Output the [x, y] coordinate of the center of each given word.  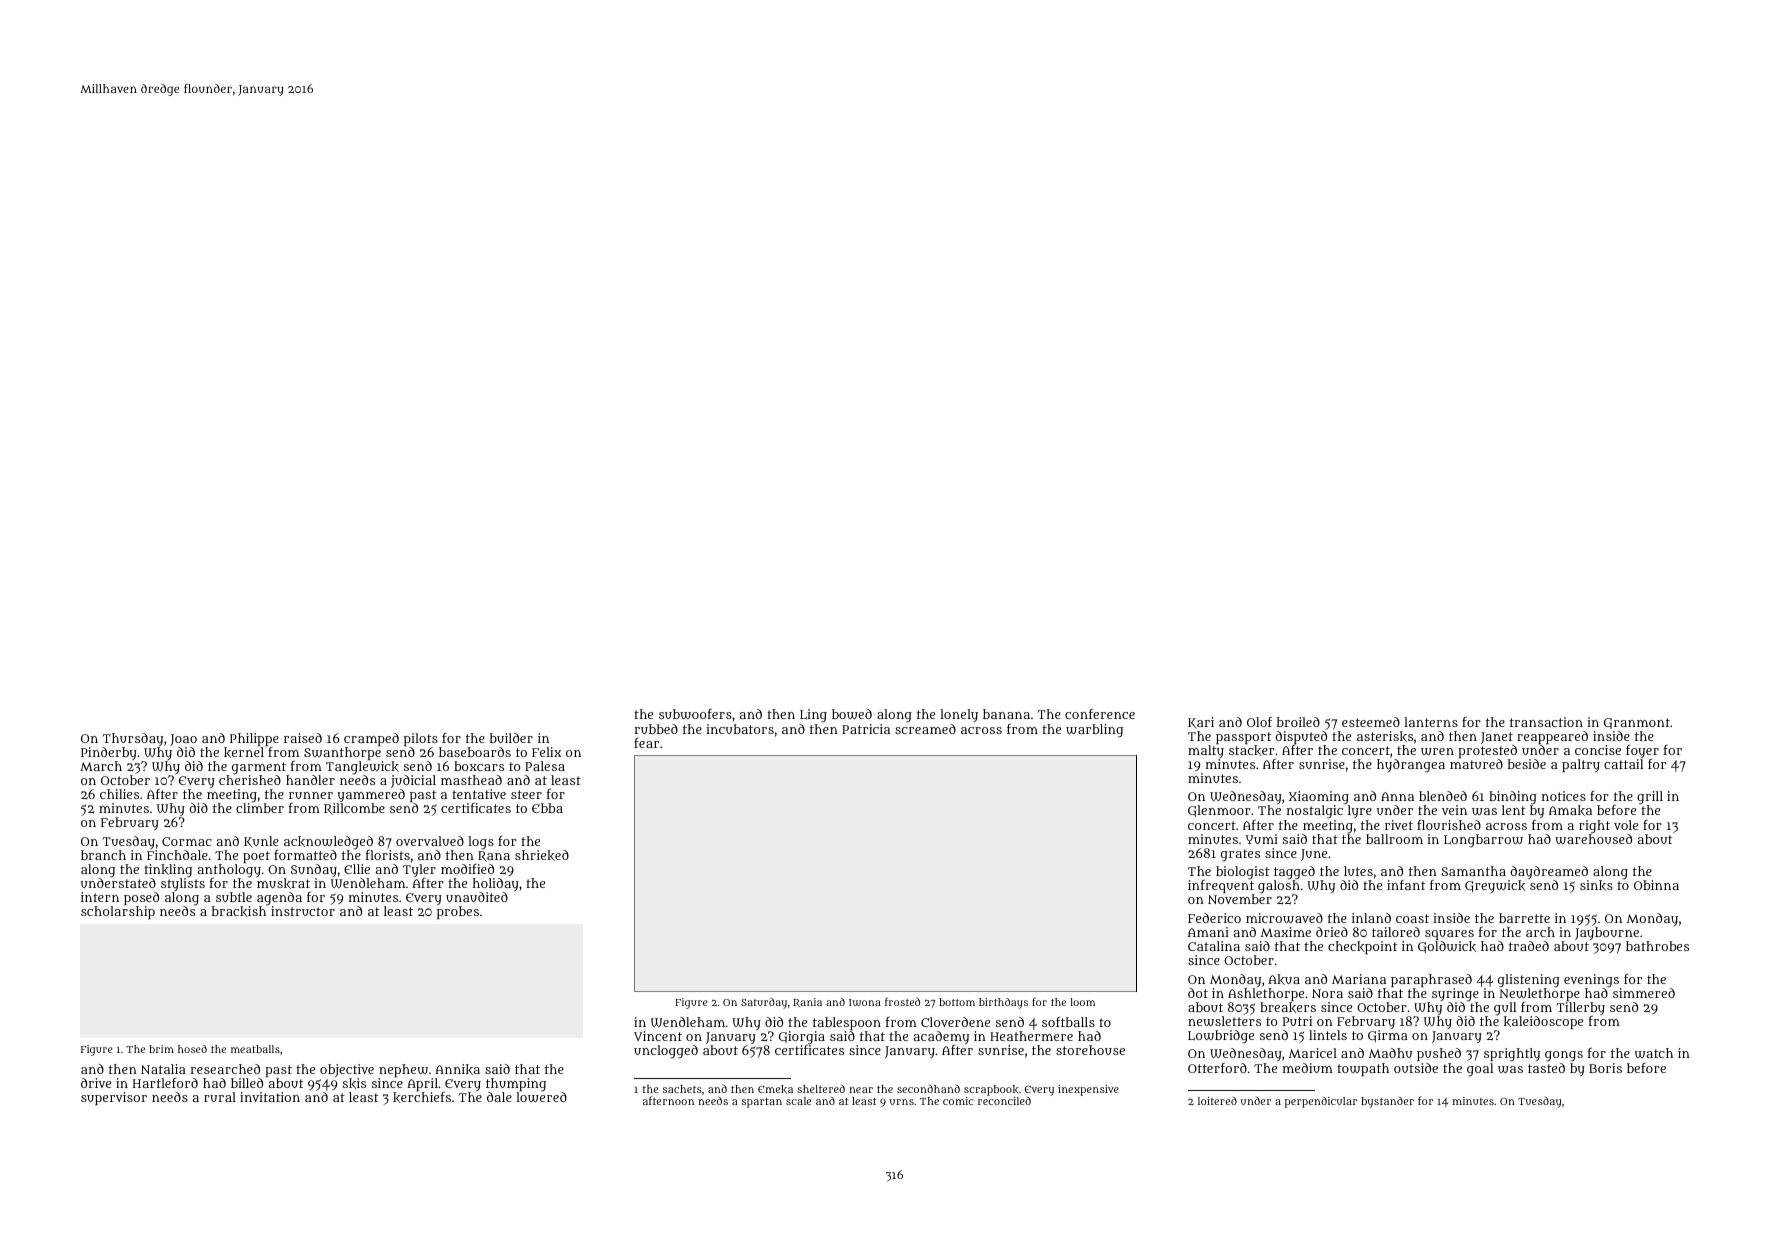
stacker [1252, 750]
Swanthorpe [342, 753]
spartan [762, 1103]
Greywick [1495, 886]
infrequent [1221, 887]
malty [1206, 751]
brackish [239, 911]
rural [220, 1097]
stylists [183, 884]
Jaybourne [1607, 933]
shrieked [542, 855]
